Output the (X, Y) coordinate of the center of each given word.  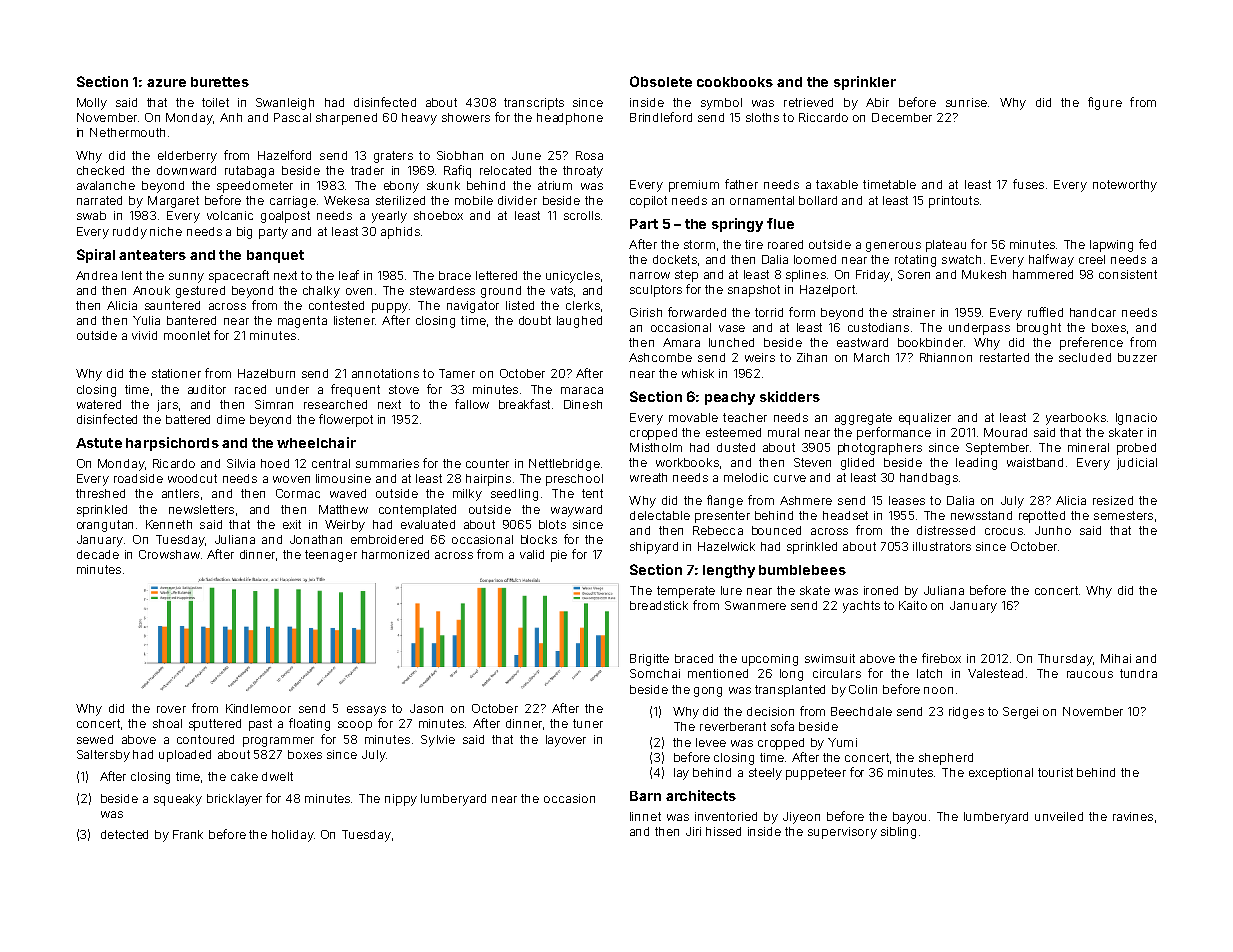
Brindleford (661, 117)
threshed (100, 493)
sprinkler (865, 83)
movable (693, 417)
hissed (723, 831)
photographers (880, 449)
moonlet (187, 335)
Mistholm (656, 447)
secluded (1085, 357)
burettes (220, 82)
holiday (293, 836)
